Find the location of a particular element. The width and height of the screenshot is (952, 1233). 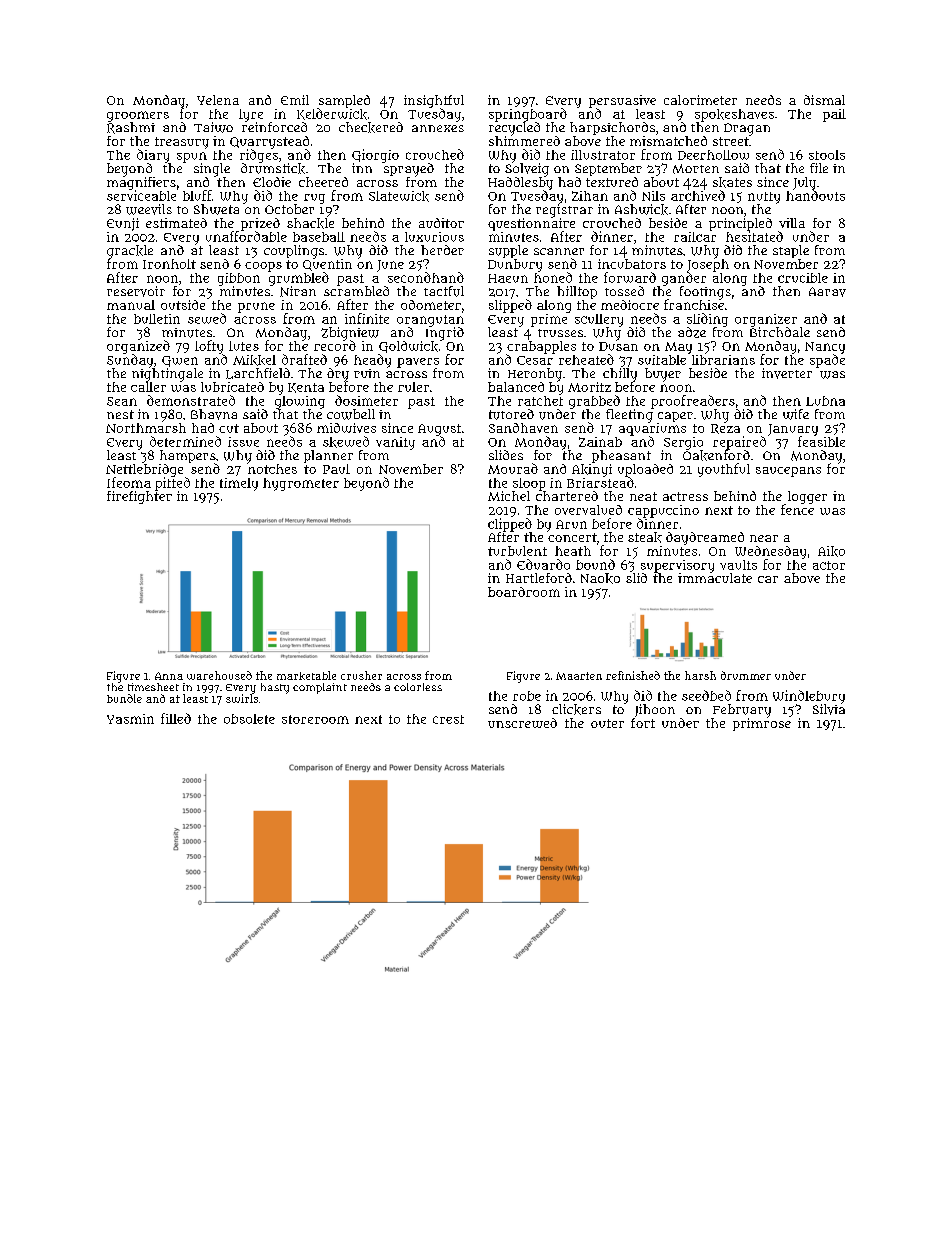

Anna is located at coordinates (169, 676).
